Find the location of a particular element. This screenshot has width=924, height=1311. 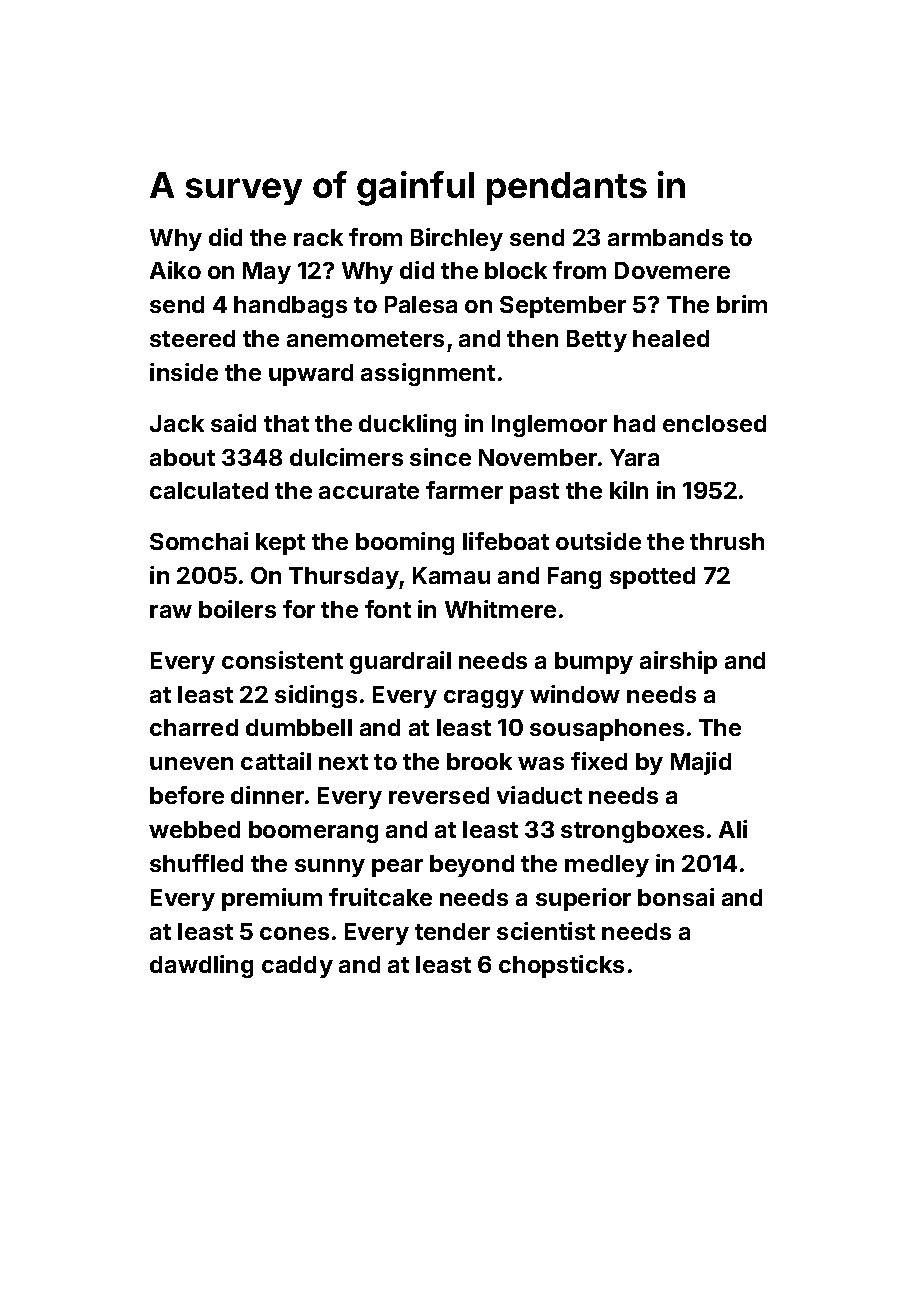

charred is located at coordinates (194, 727).
